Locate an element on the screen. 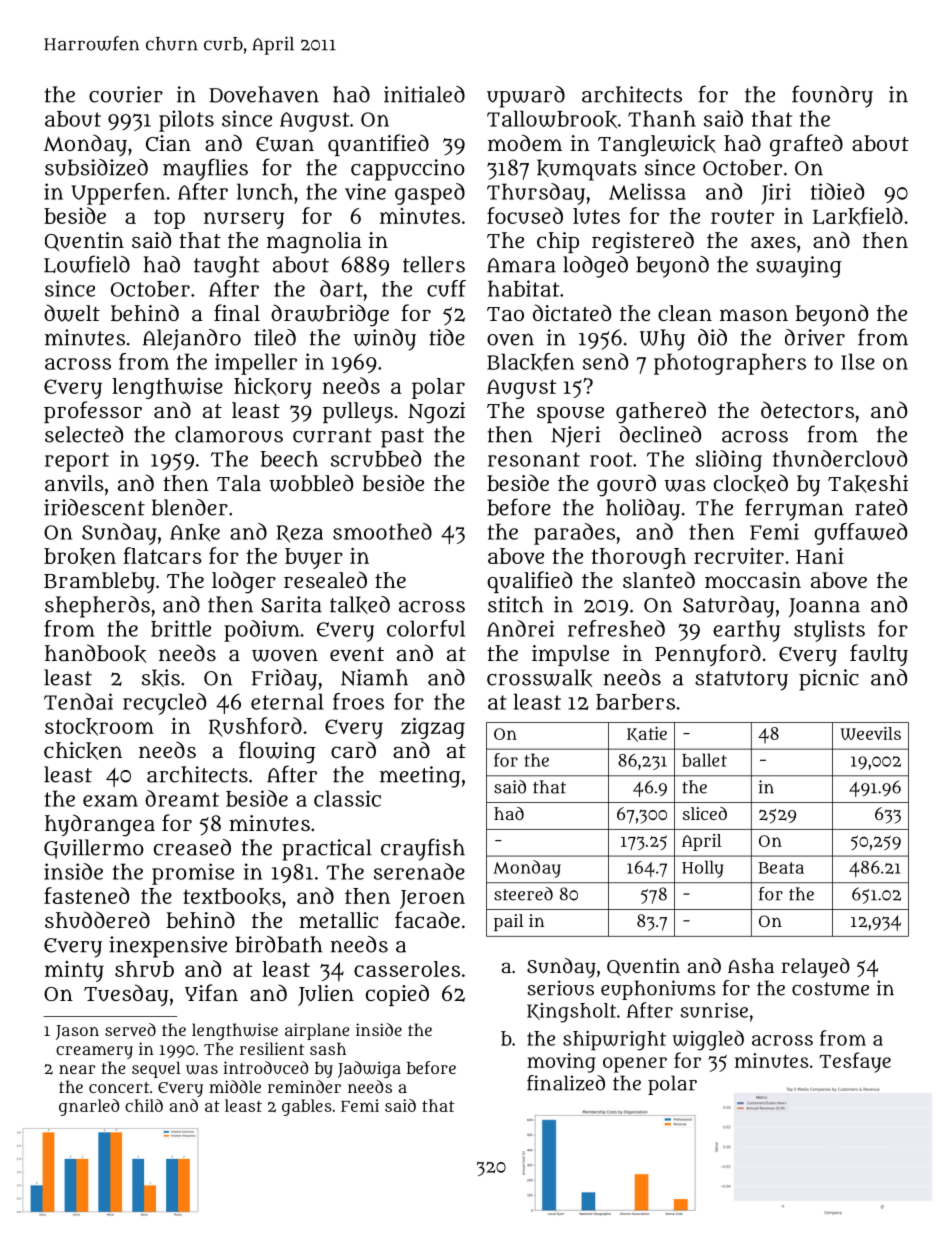 This screenshot has width=952, height=1233. gnarled is located at coordinates (89, 1107).
